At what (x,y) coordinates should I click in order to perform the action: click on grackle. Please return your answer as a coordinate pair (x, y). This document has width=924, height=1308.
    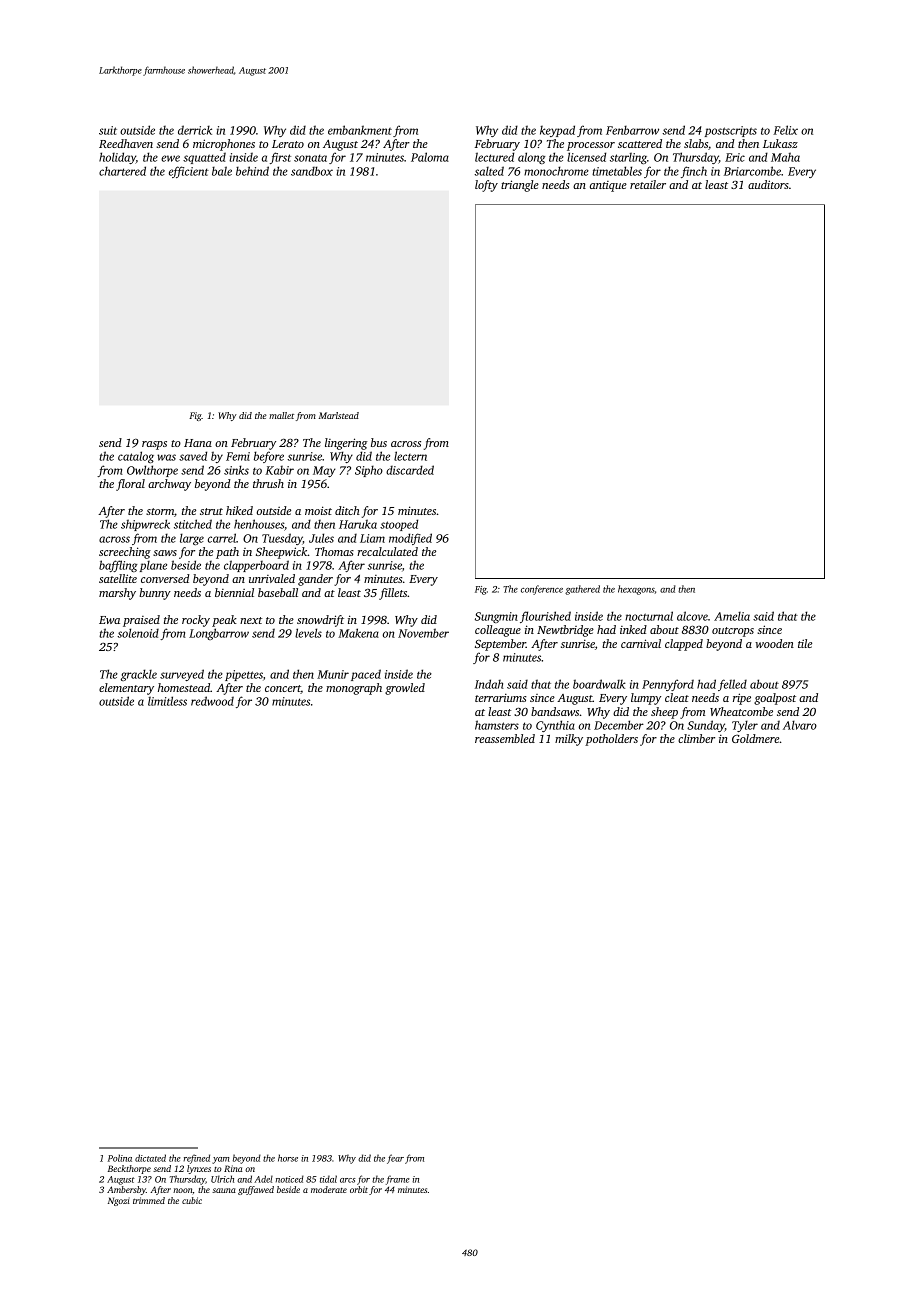
    Looking at the image, I should click on (139, 675).
